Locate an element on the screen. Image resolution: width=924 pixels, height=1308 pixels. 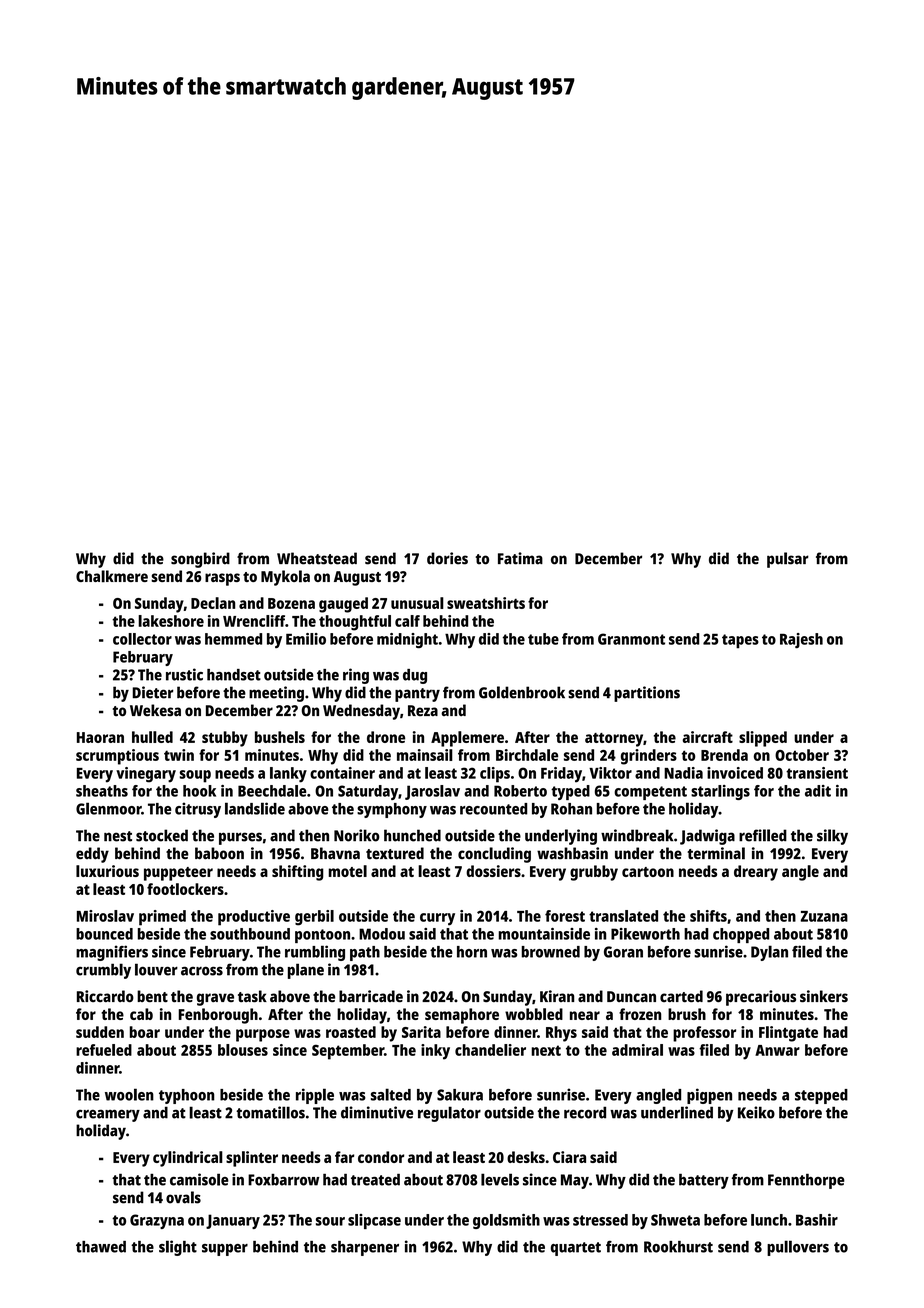
January is located at coordinates (233, 1221).
